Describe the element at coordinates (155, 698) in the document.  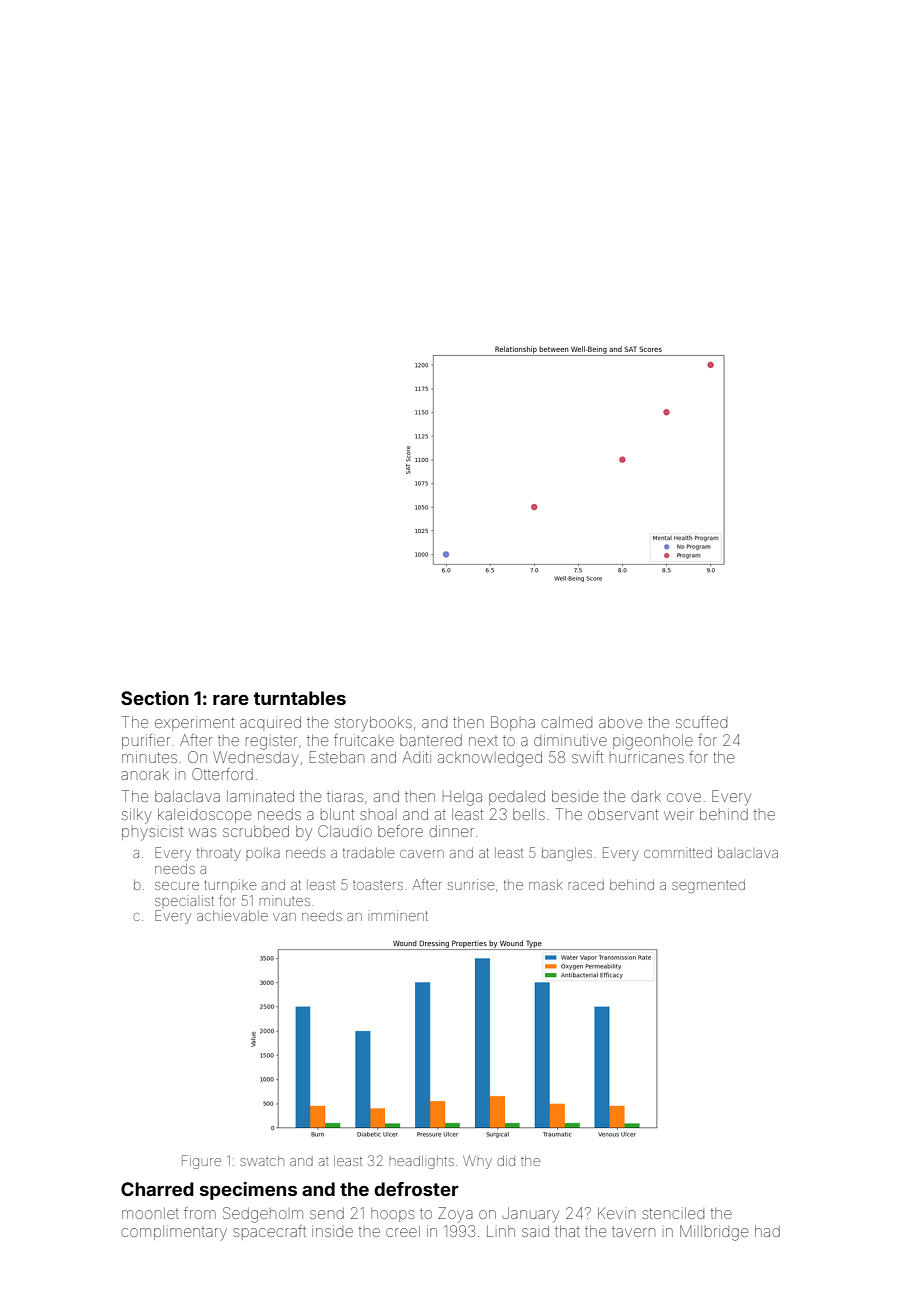
I see `Section` at that location.
